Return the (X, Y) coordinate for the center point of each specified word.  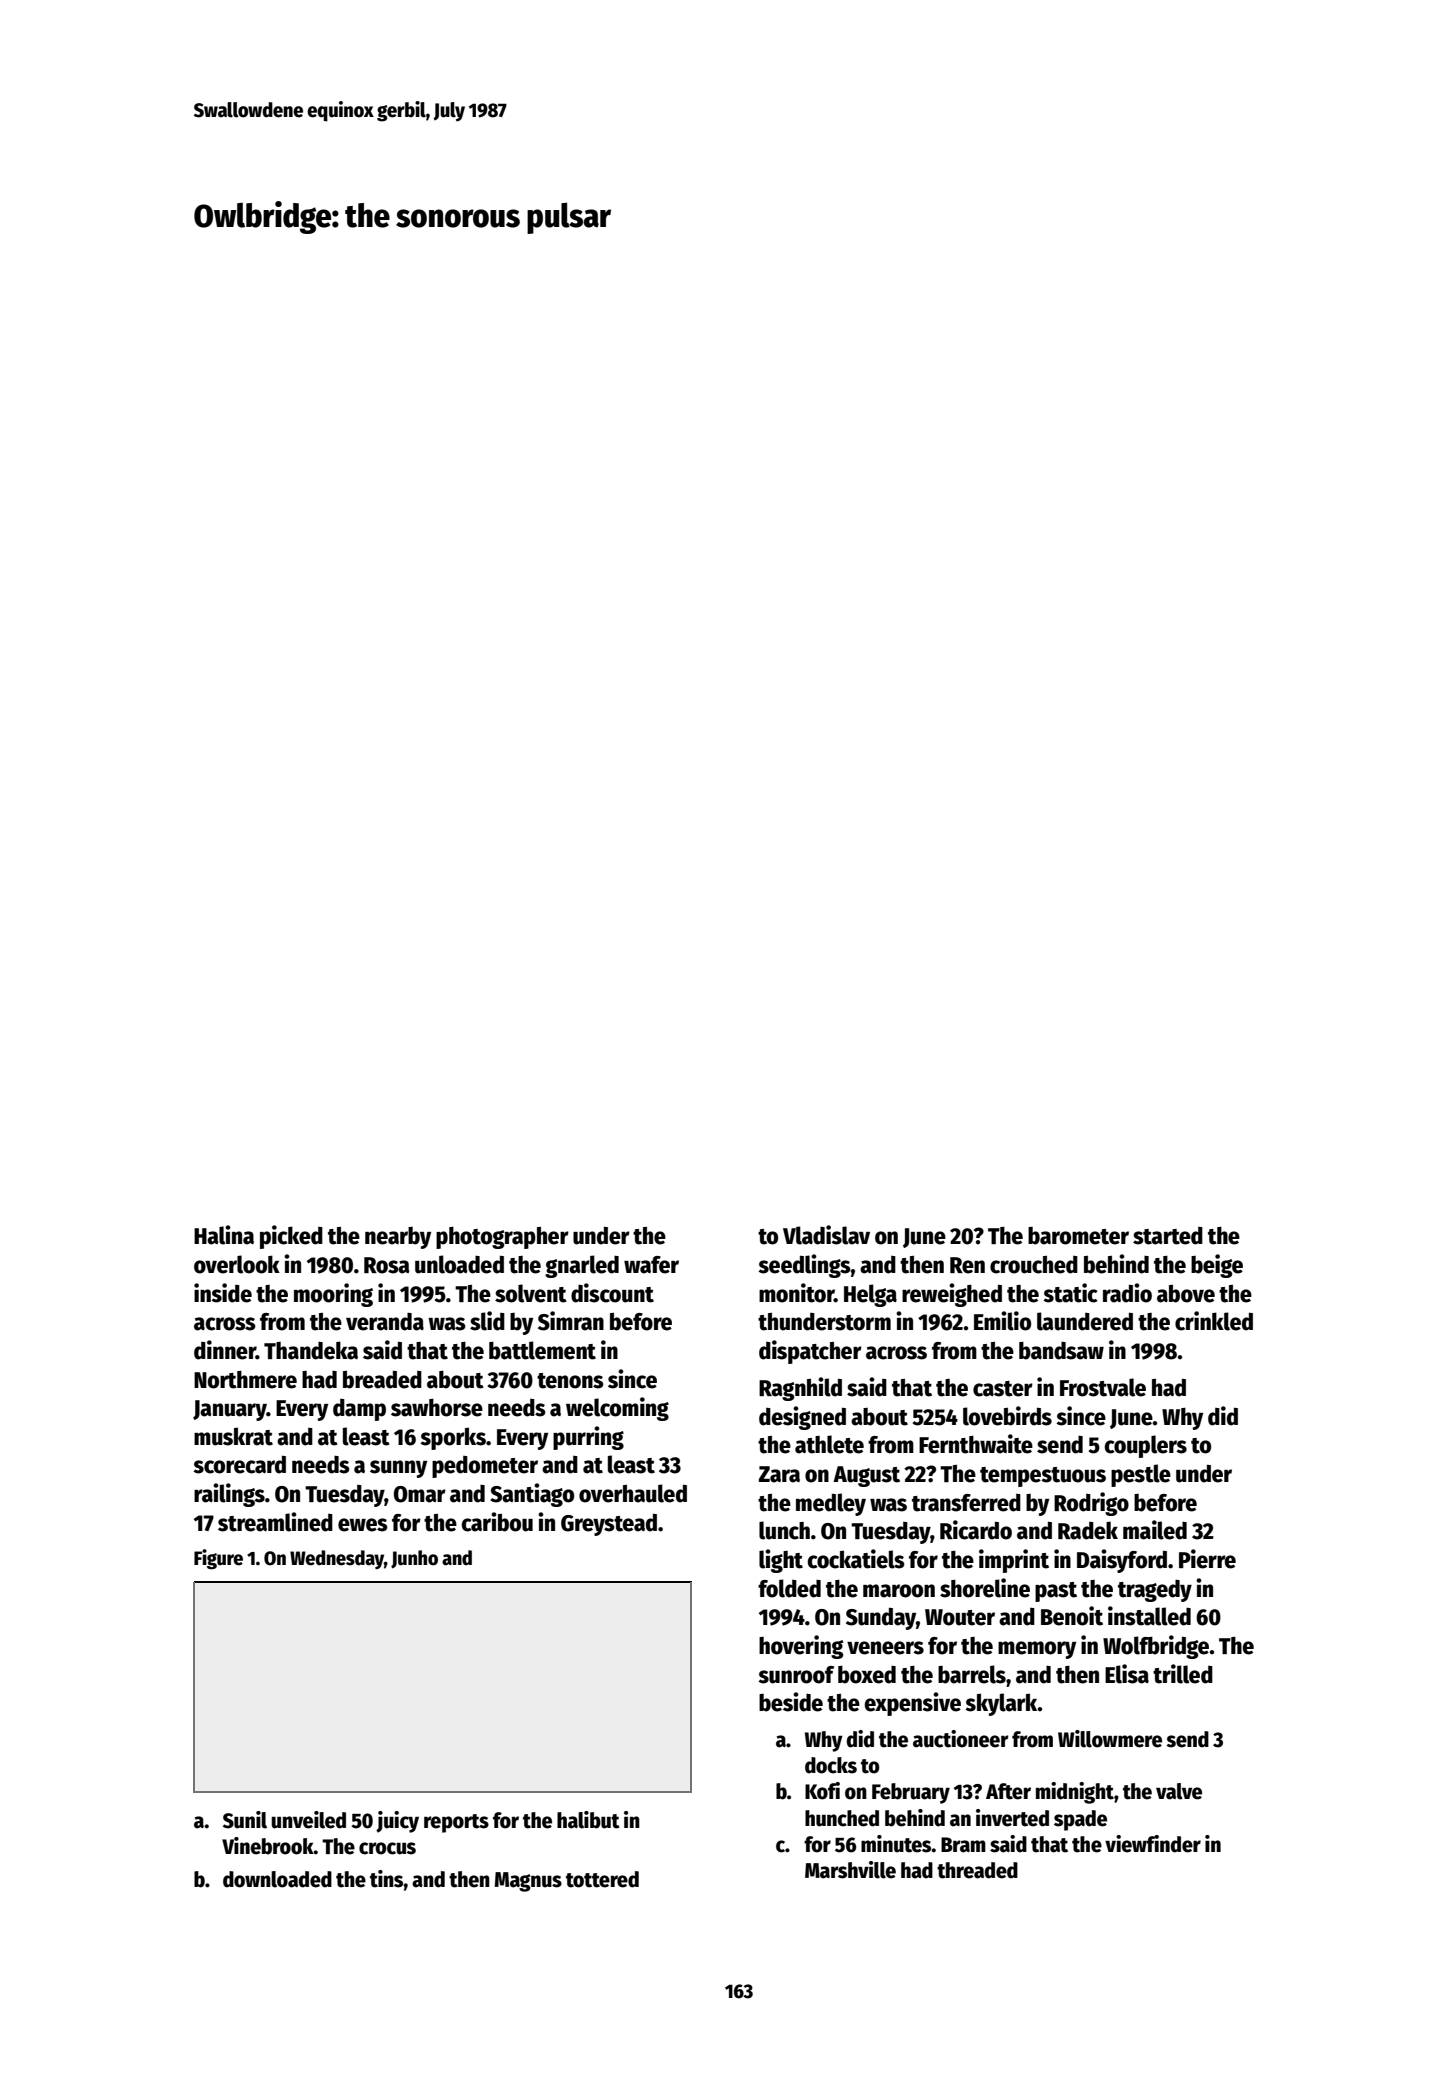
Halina (224, 1235)
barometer (1078, 1236)
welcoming (617, 1409)
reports (456, 1823)
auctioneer (961, 1739)
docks (831, 1765)
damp (359, 1410)
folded (789, 1588)
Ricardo (976, 1530)
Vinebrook (268, 1846)
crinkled (1214, 1321)
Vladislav (826, 1235)
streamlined (275, 1522)
